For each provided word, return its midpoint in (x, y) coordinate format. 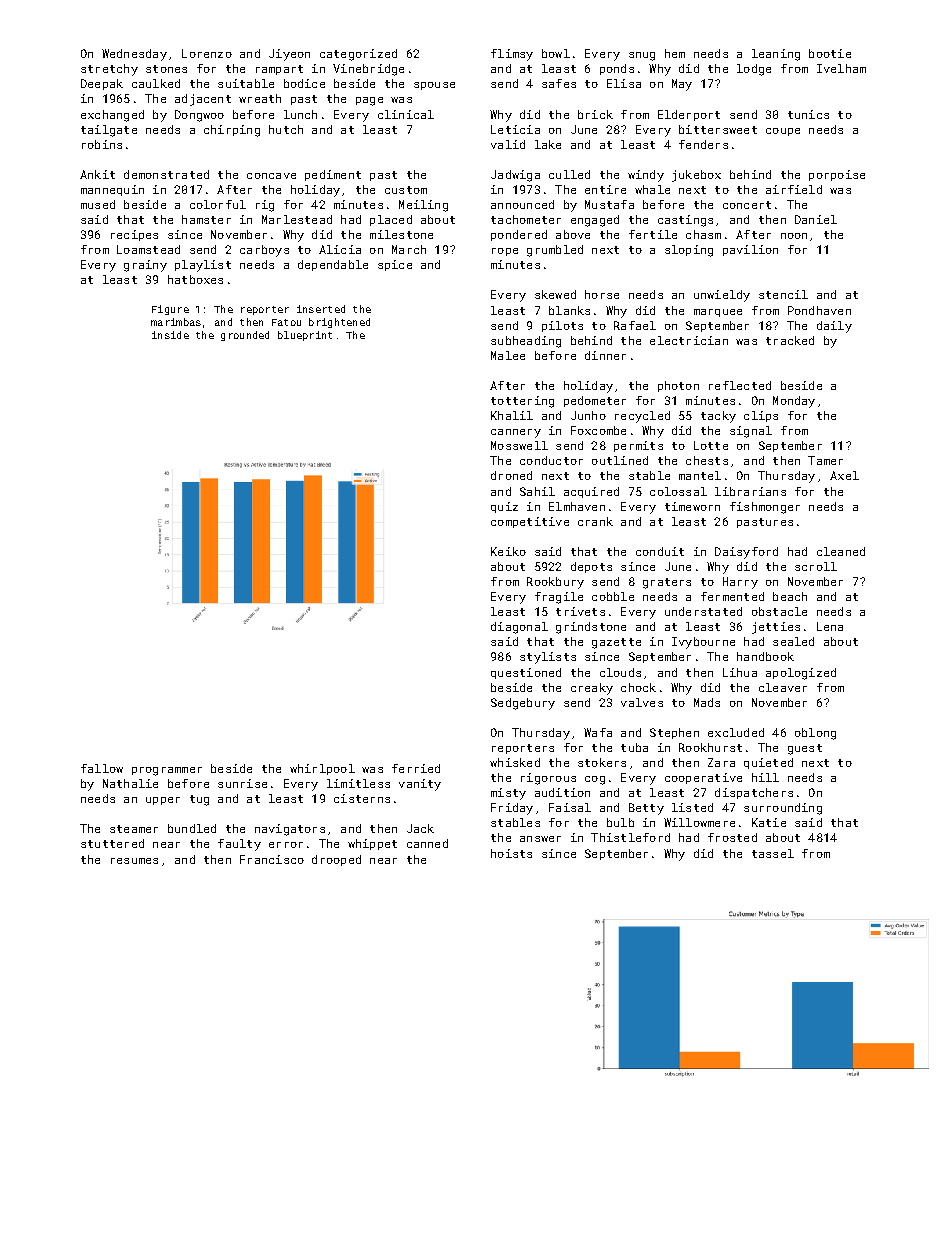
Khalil (512, 415)
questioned (526, 673)
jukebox (696, 176)
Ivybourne (703, 643)
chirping (232, 131)
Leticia (515, 129)
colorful (218, 204)
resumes (134, 861)
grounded (245, 336)
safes (559, 83)
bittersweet (718, 129)
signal (751, 432)
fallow (102, 768)
